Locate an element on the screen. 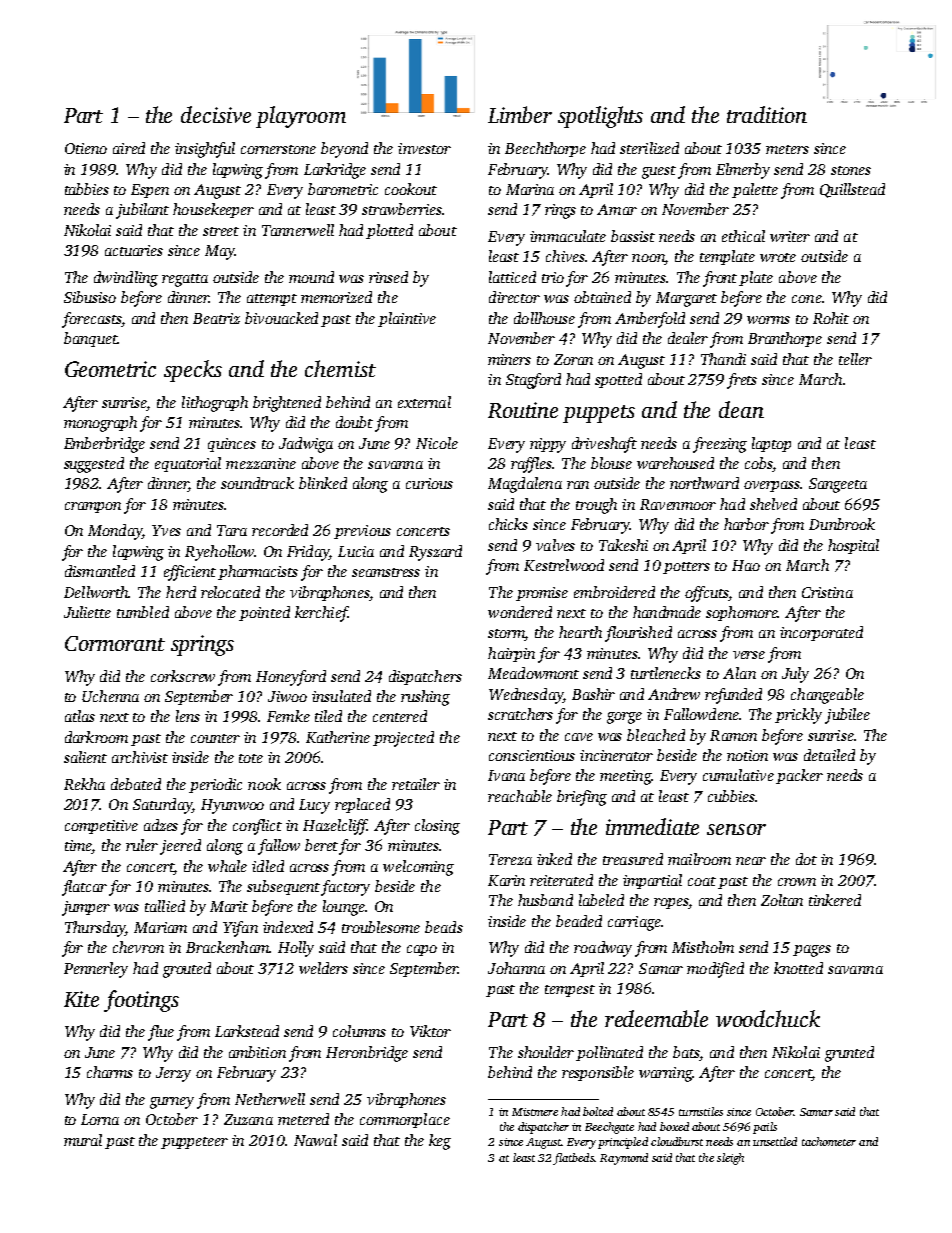 This screenshot has height=1233, width=952. frets is located at coordinates (742, 381).
